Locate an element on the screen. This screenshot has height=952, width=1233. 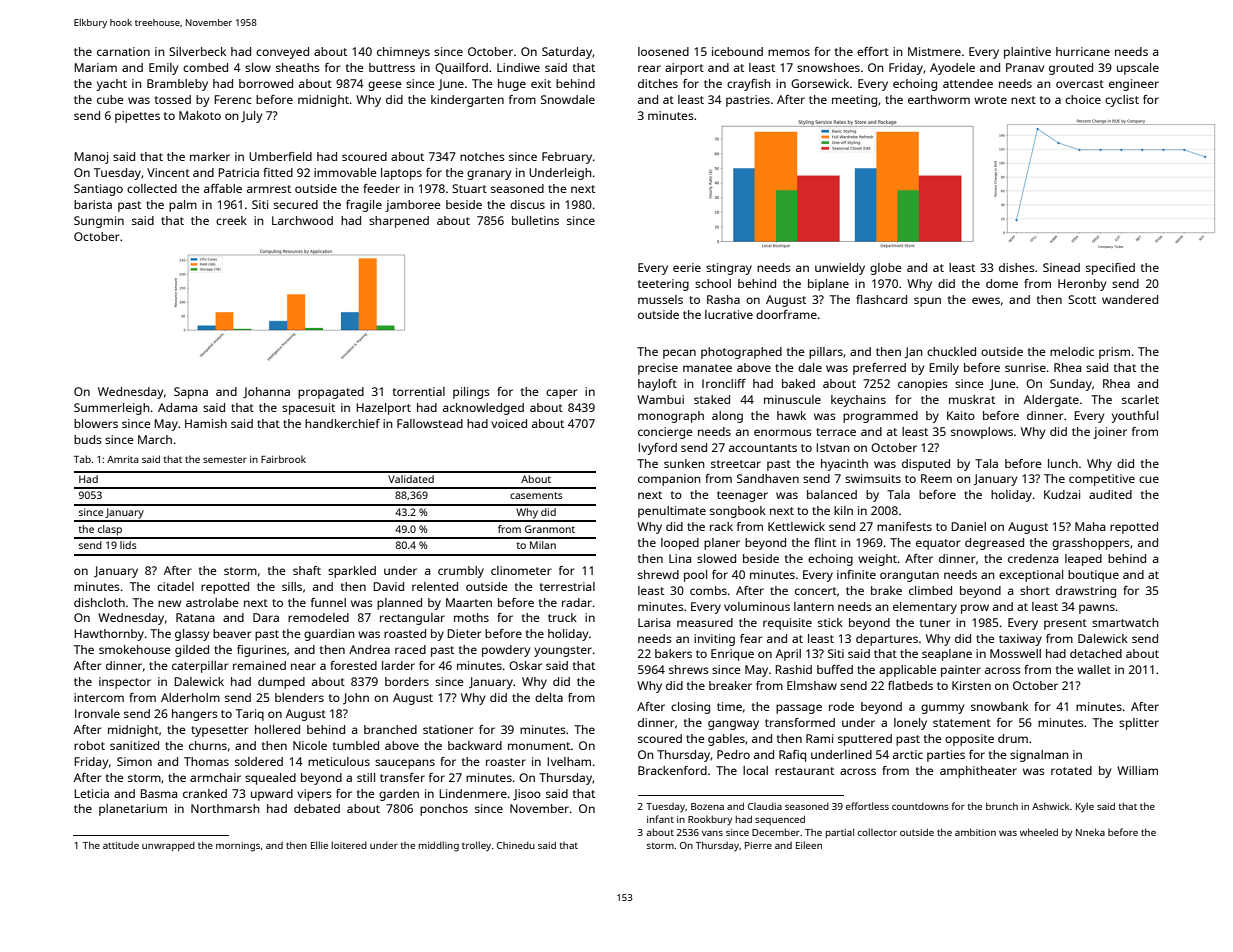
specified is located at coordinates (1110, 269).
